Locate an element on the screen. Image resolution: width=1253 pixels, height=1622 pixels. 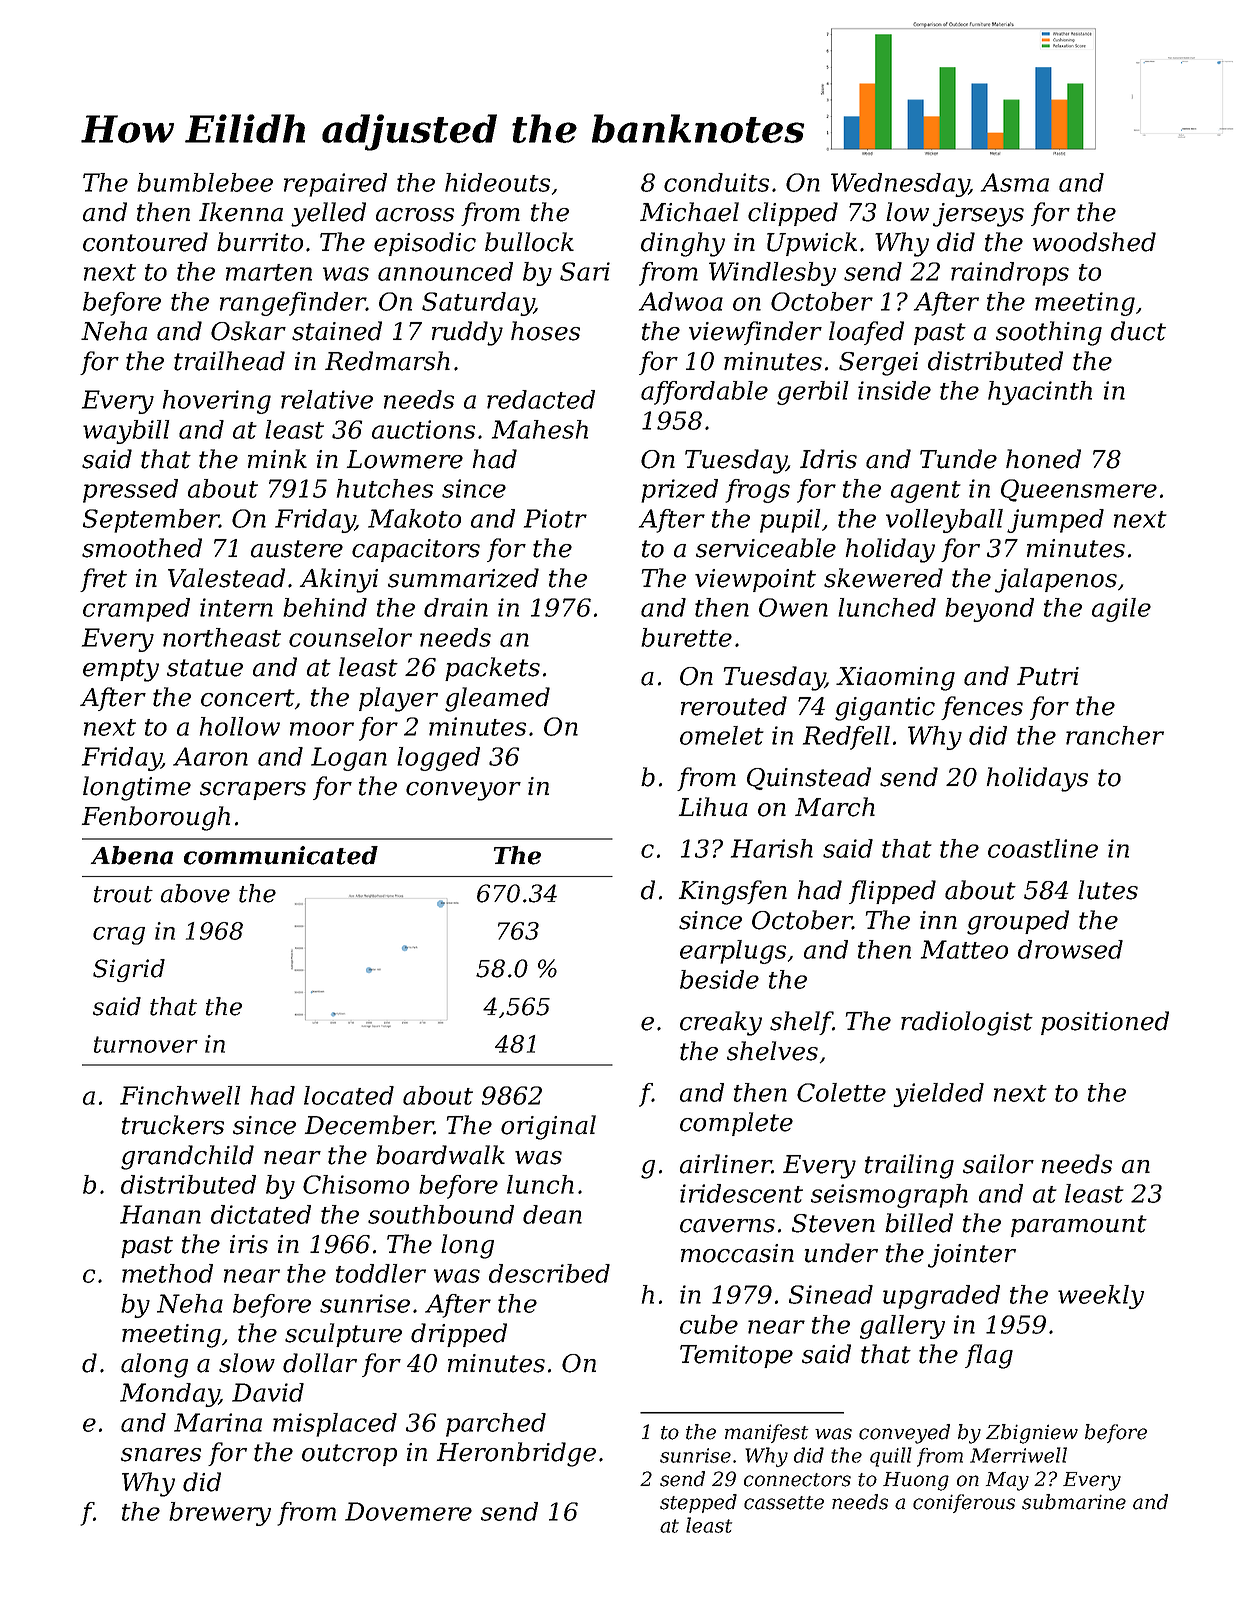
bumblebee is located at coordinates (205, 182).
